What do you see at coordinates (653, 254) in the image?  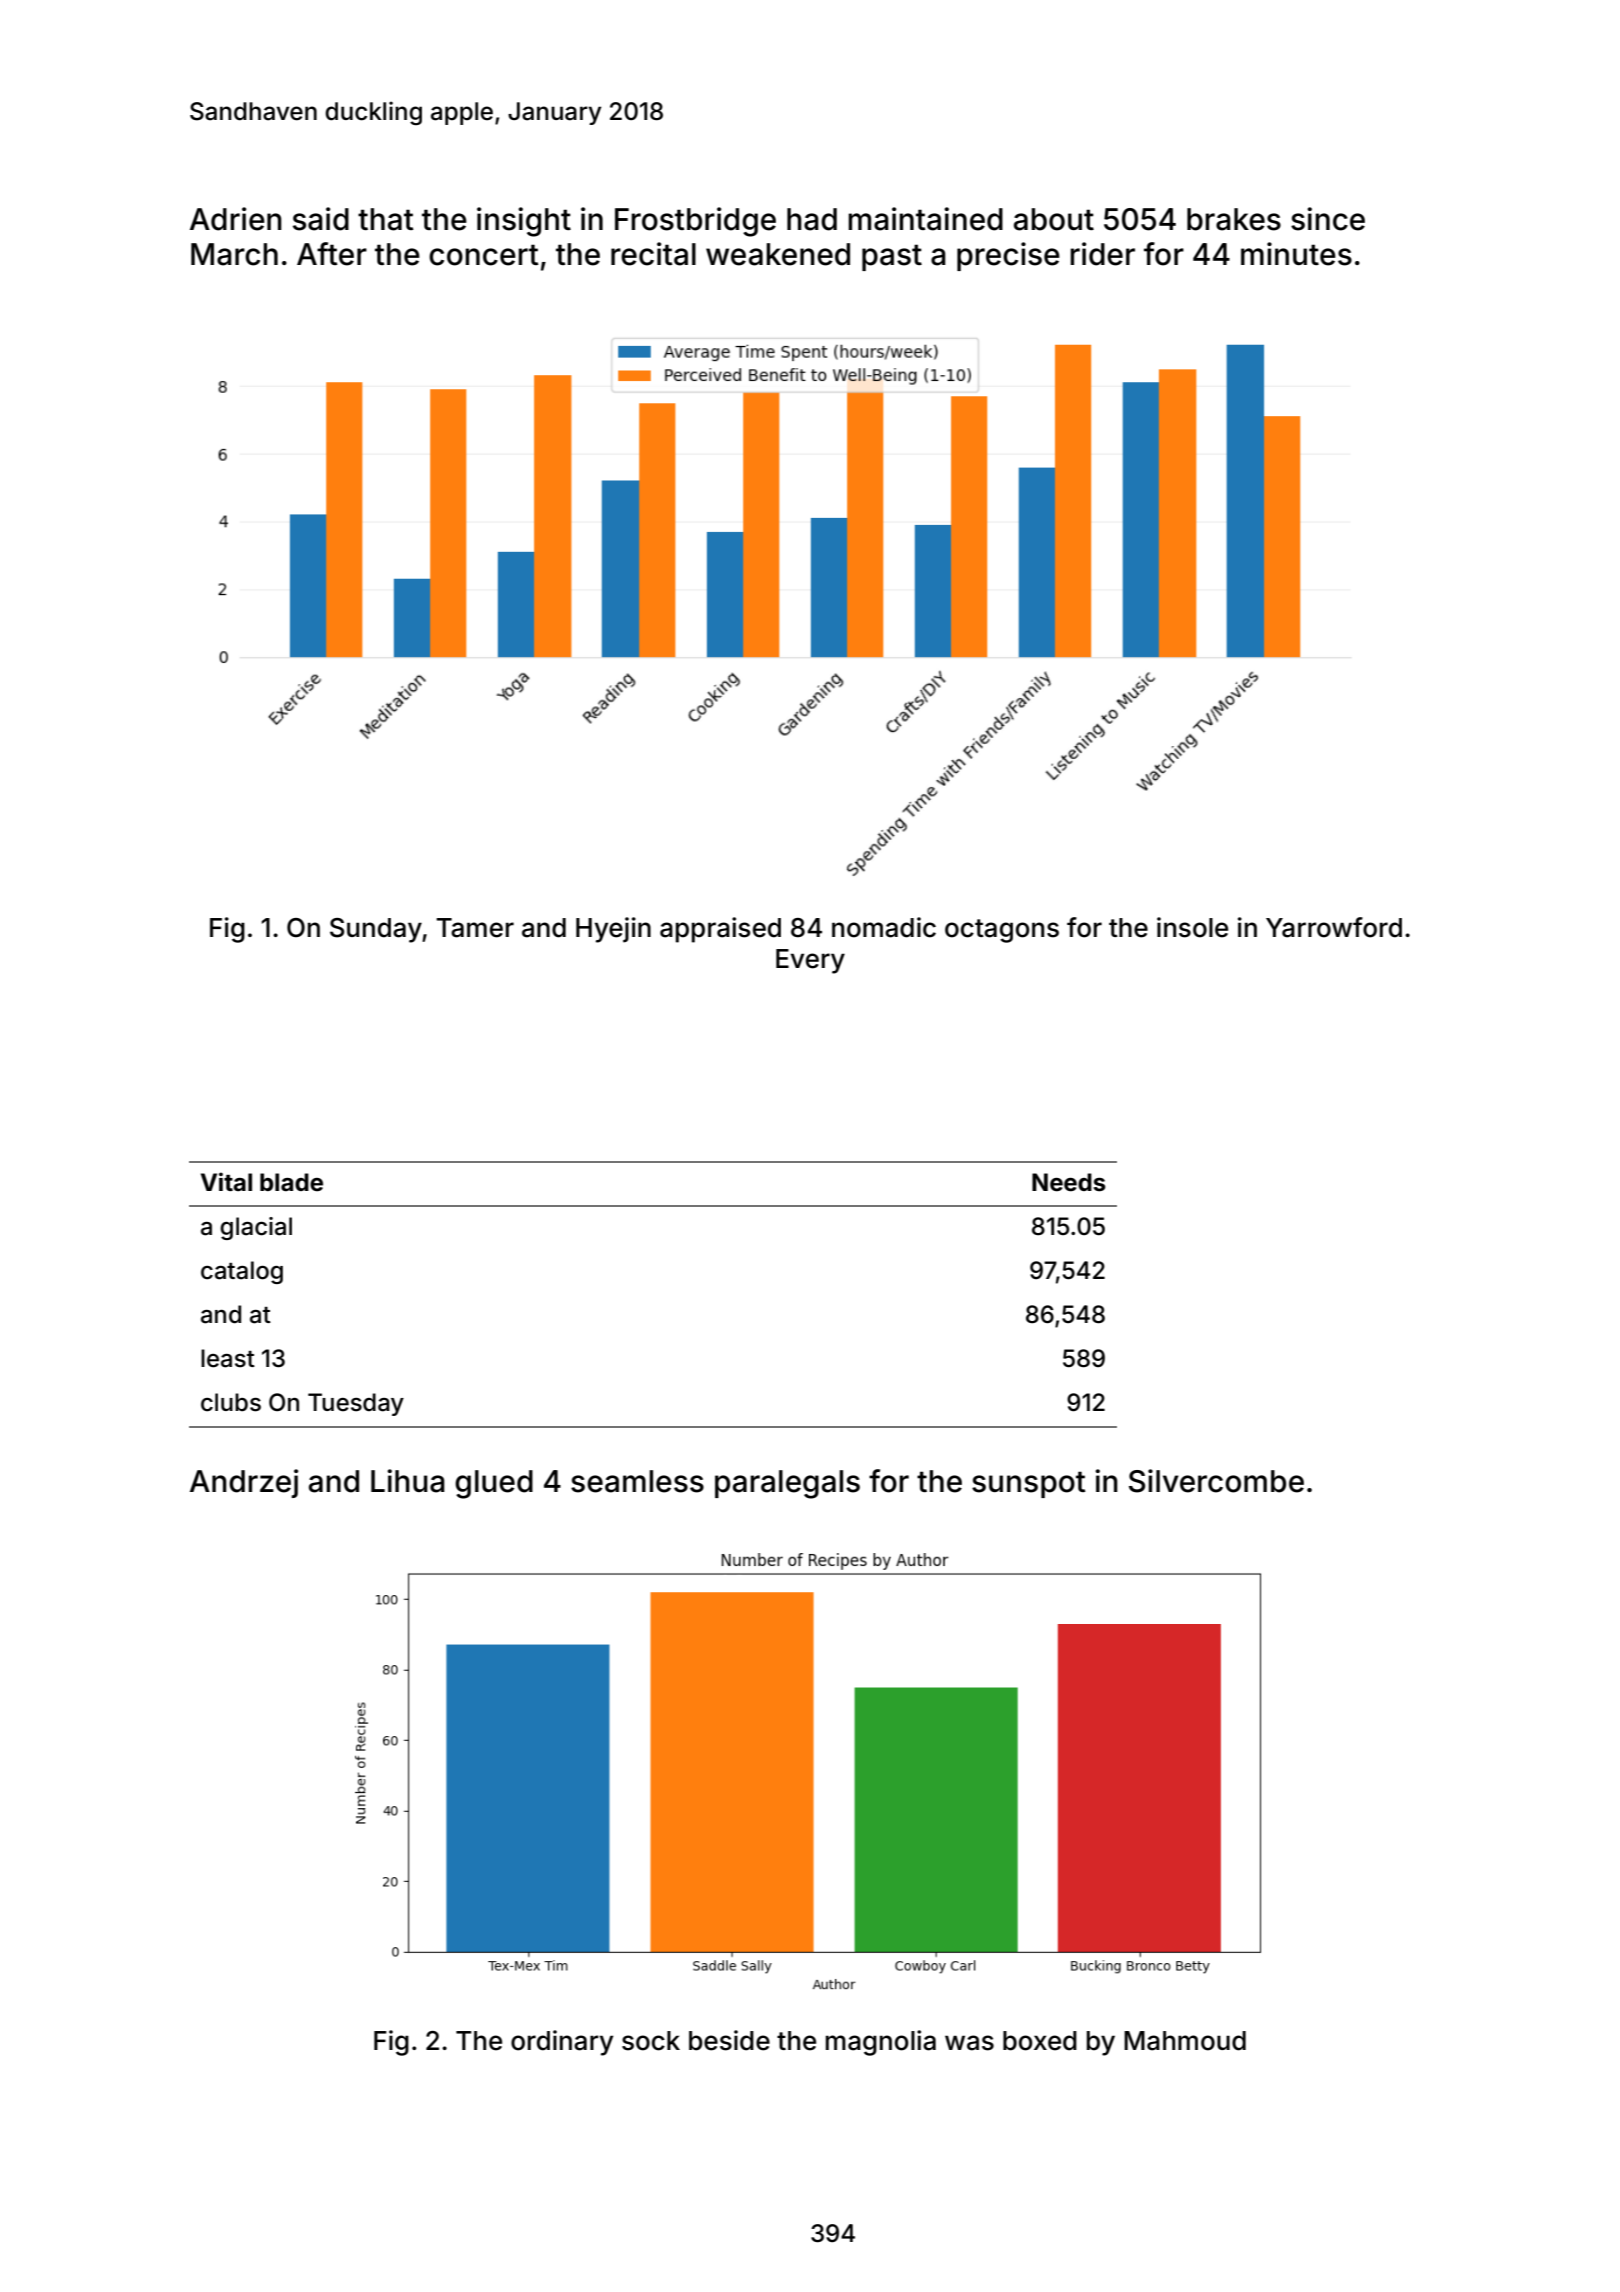 I see `recital` at bounding box center [653, 254].
